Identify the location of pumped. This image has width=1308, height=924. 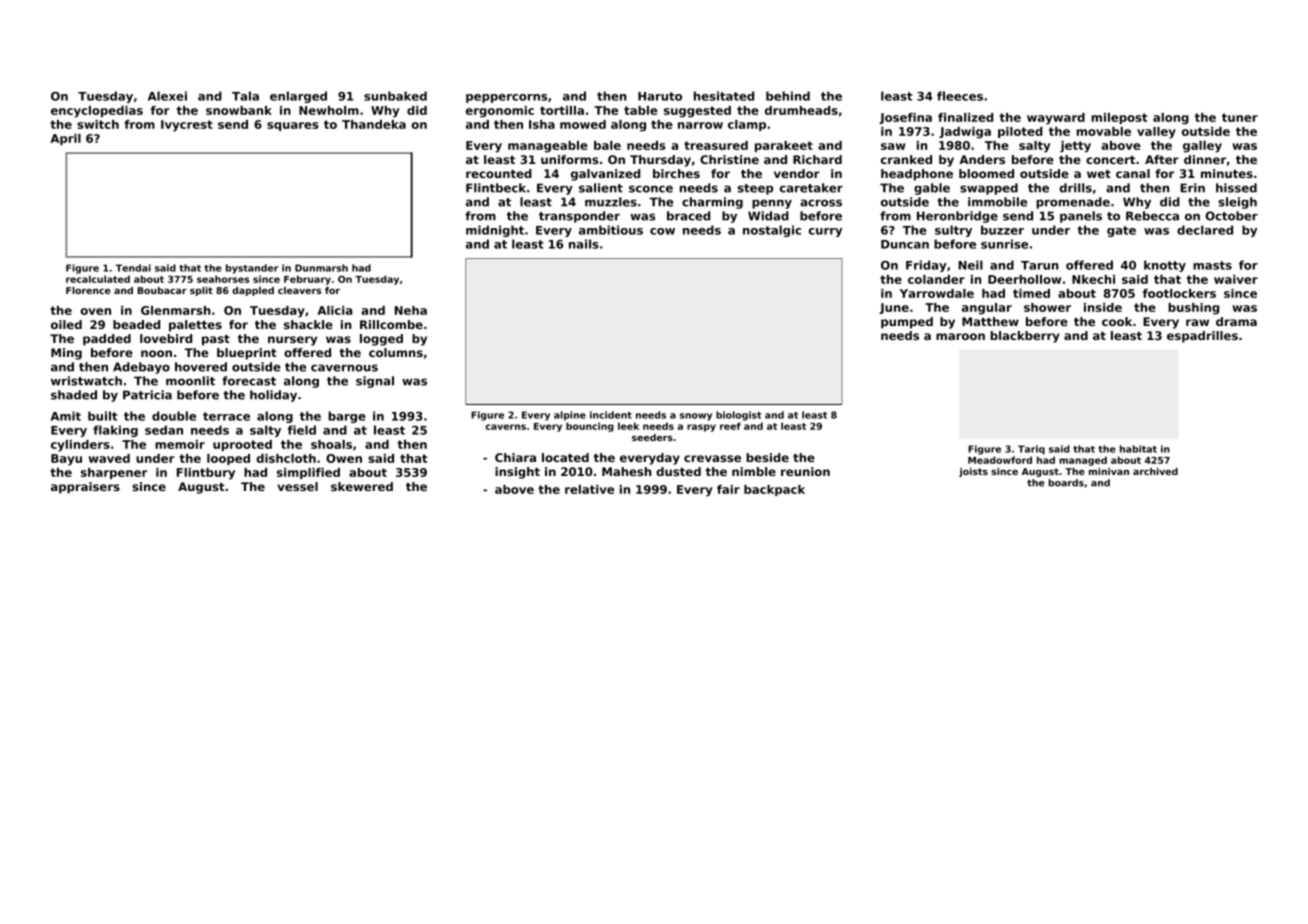
(907, 323).
